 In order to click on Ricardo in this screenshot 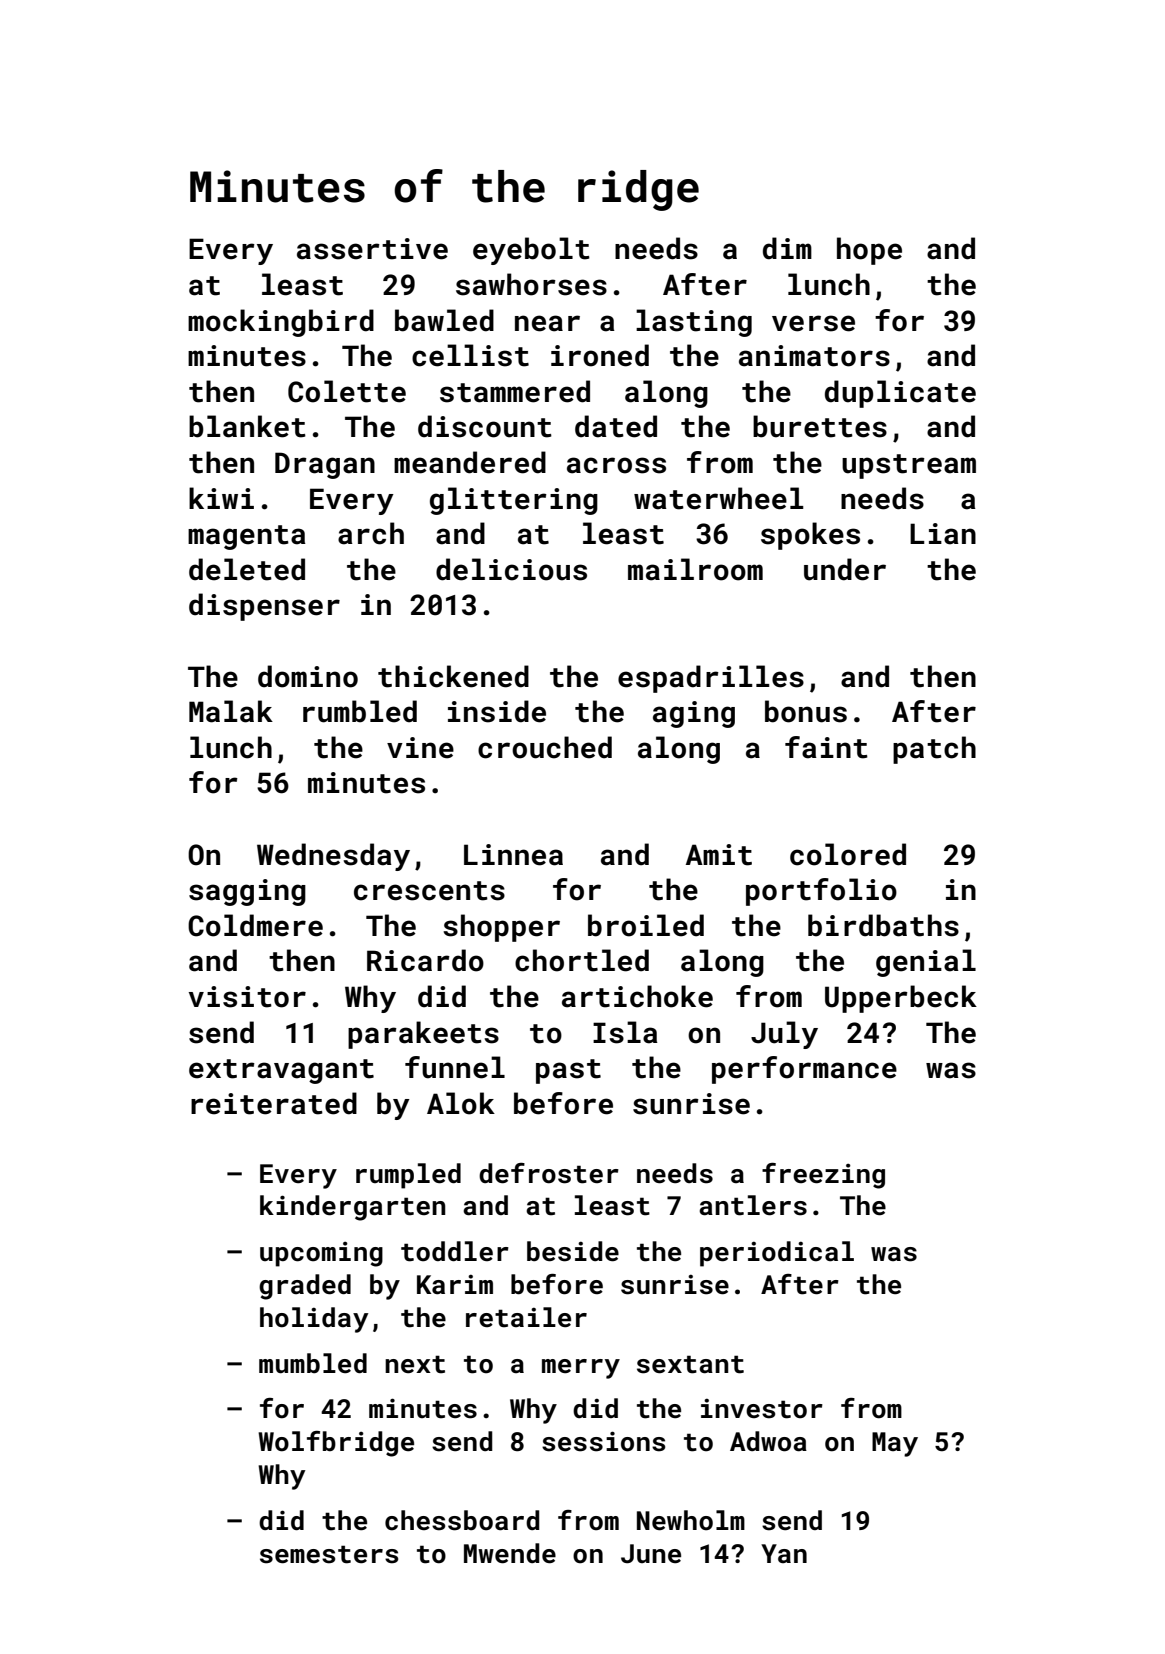, I will do `click(425, 960)`.
